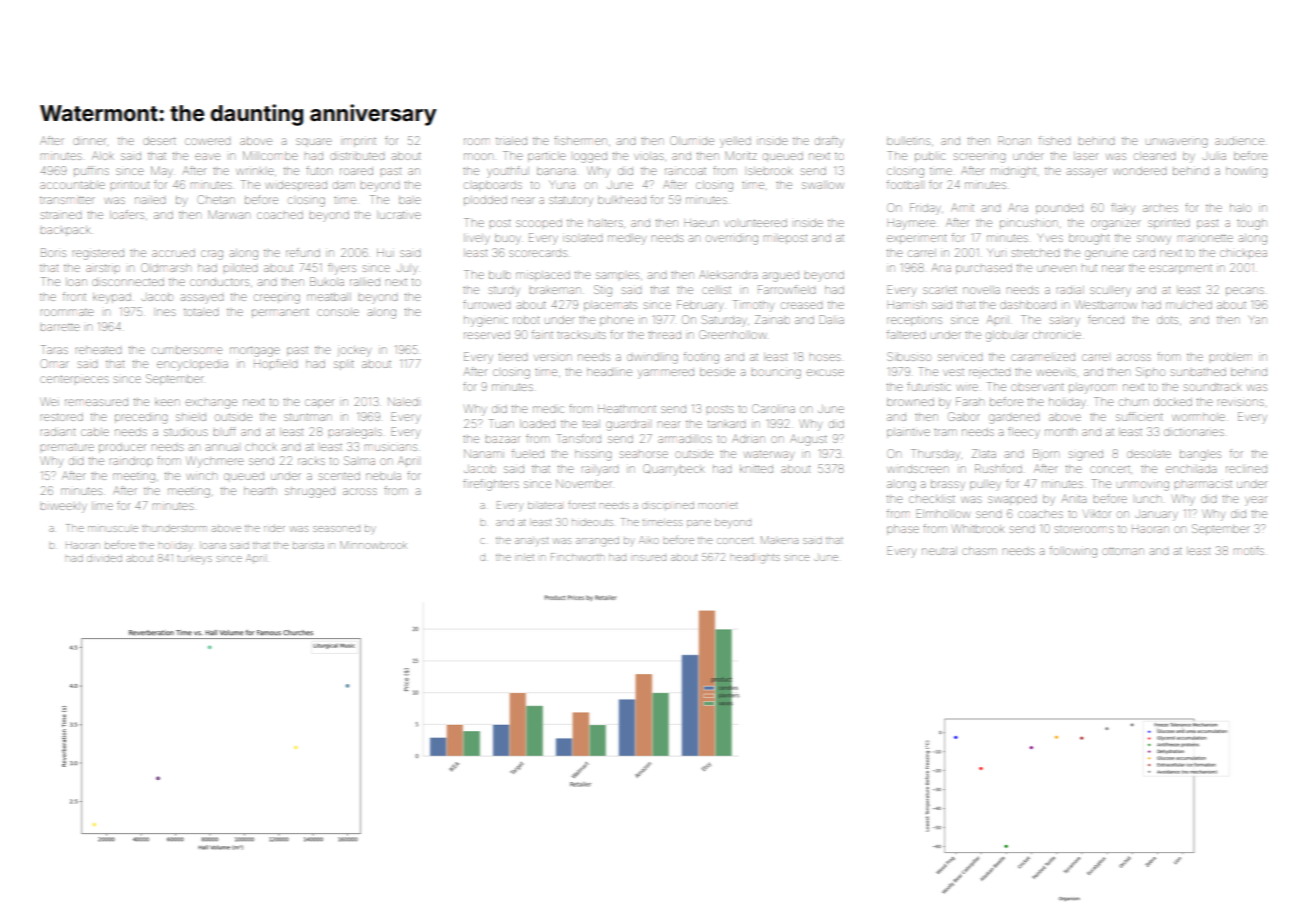 This image has width=1308, height=924. I want to click on Makena, so click(779, 540).
